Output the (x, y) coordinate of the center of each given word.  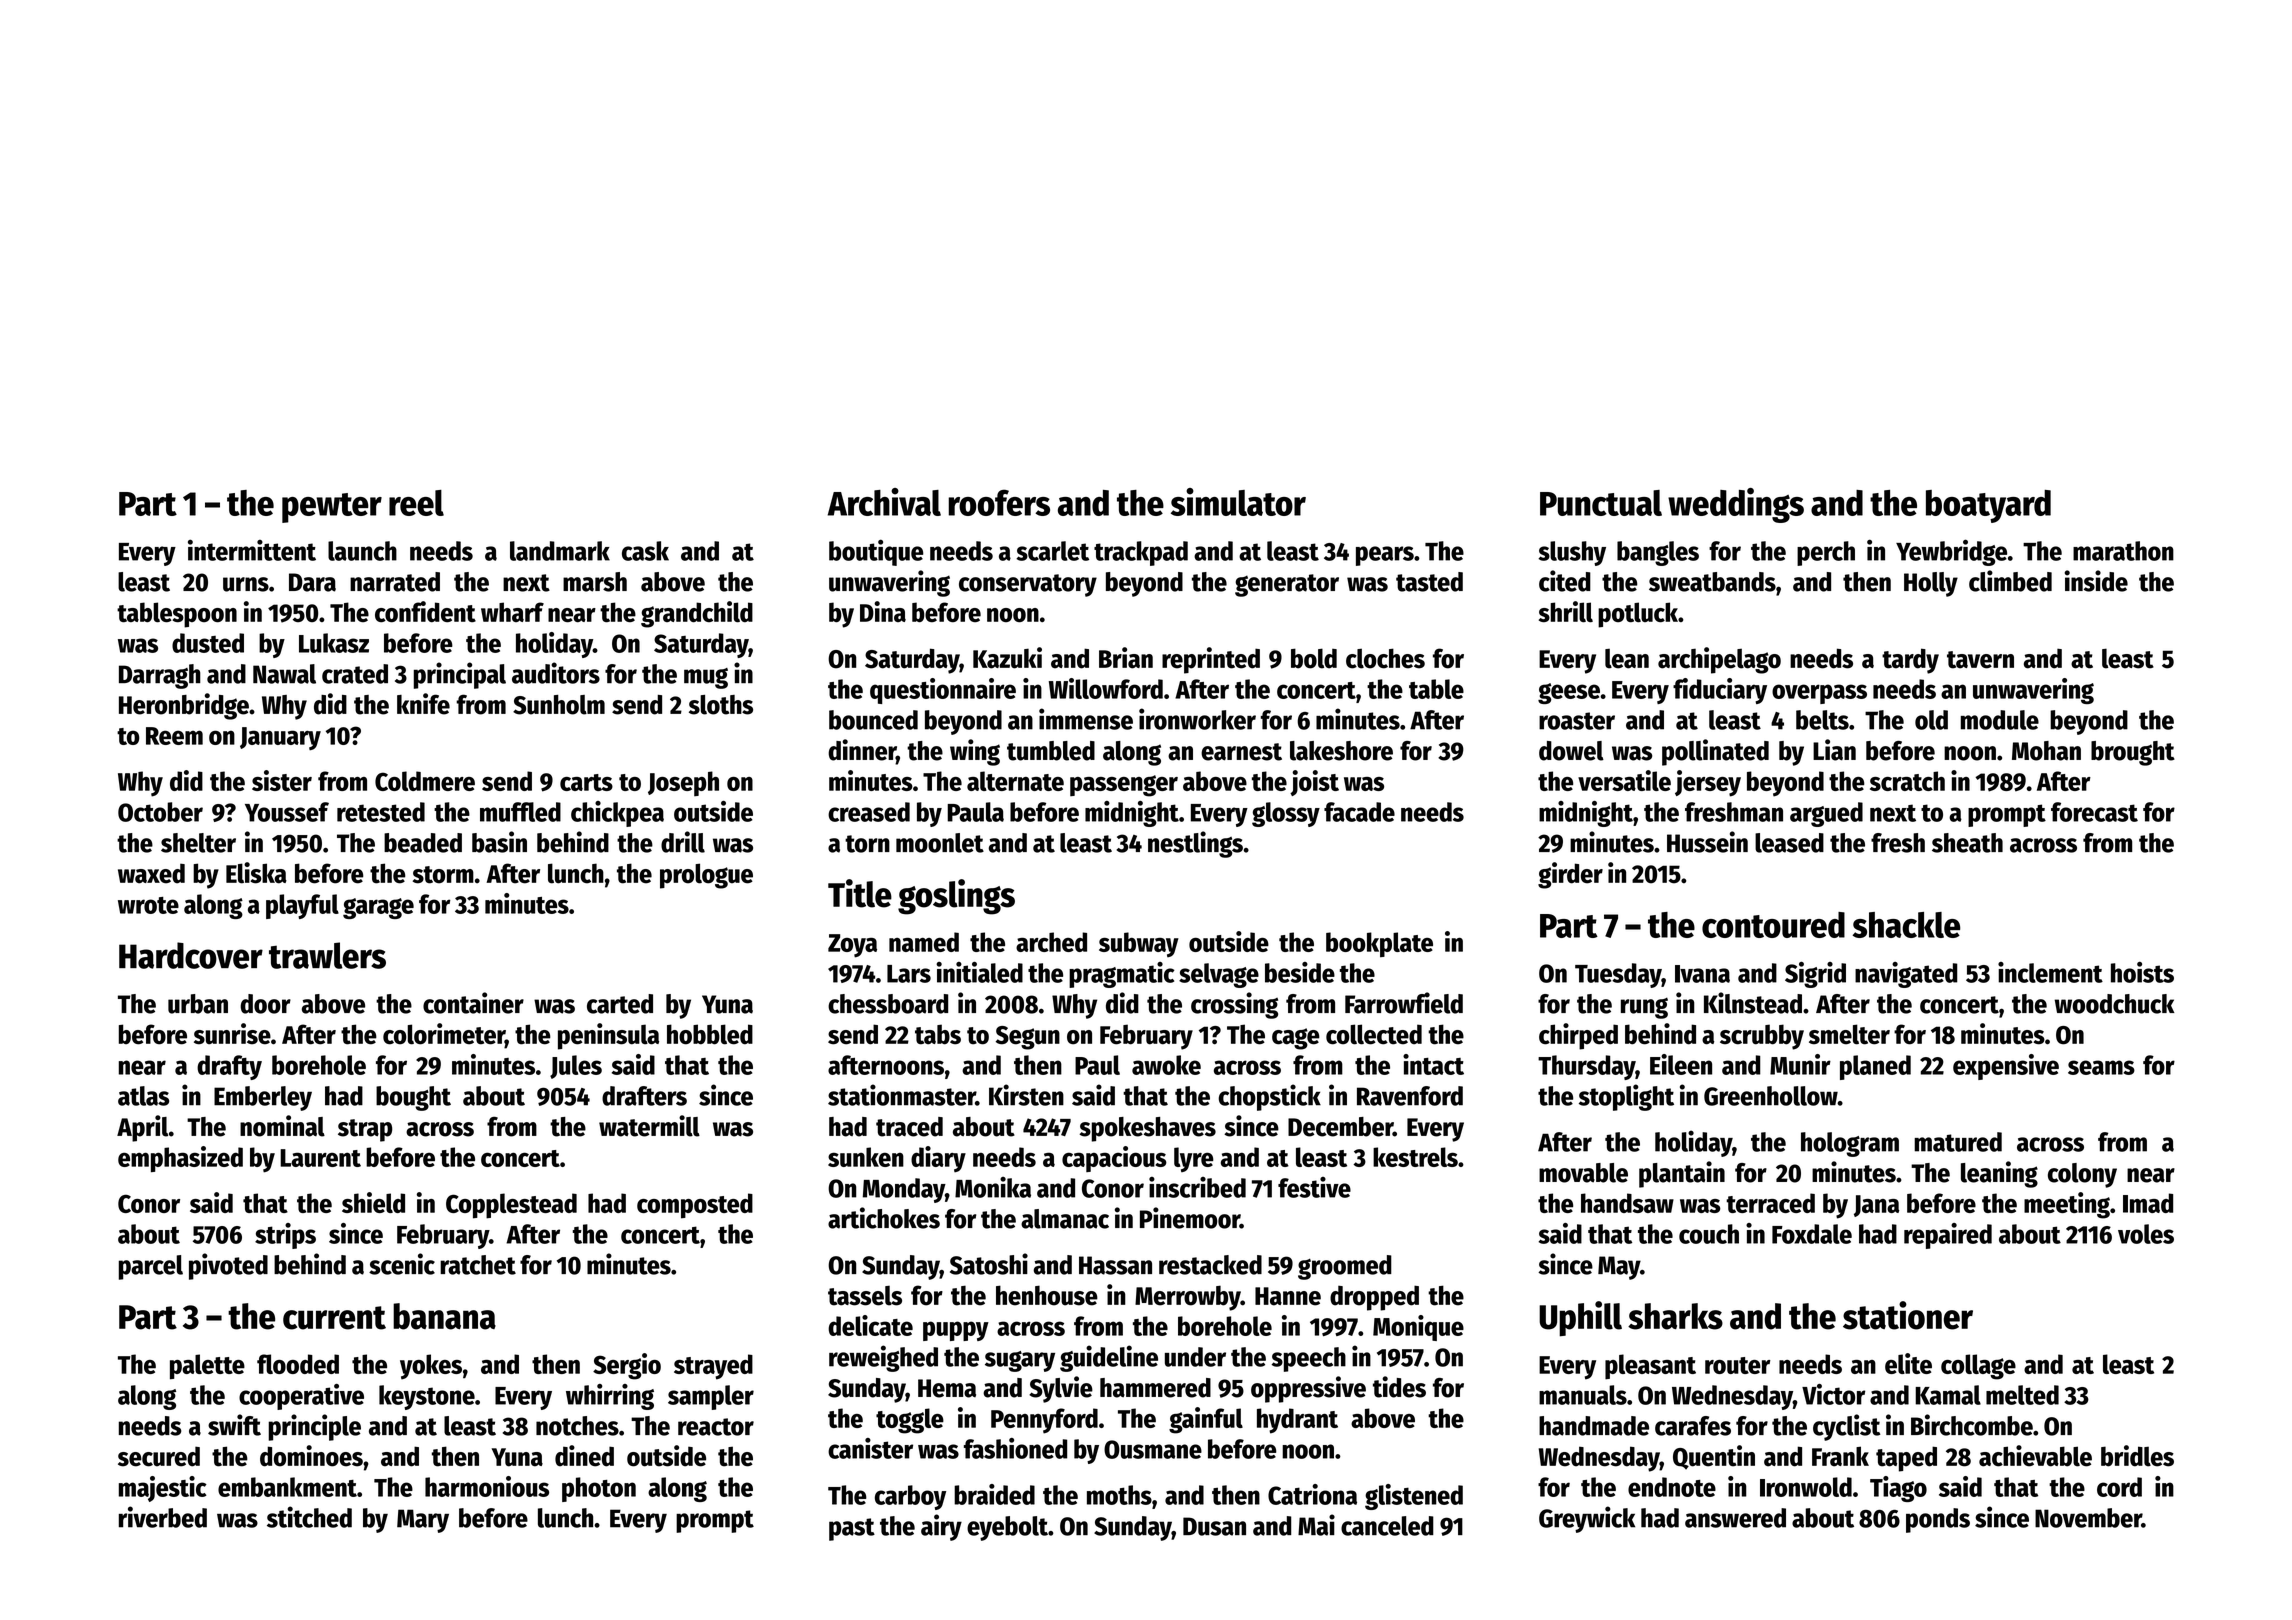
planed (1875, 1067)
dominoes (311, 1456)
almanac (1065, 1219)
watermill (649, 1126)
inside (2096, 581)
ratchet (478, 1265)
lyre (1194, 1159)
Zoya (852, 946)
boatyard (1988, 506)
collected (1374, 1034)
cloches (1385, 658)
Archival (884, 502)
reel (416, 503)
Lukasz (334, 643)
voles (2146, 1234)
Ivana (1702, 974)
